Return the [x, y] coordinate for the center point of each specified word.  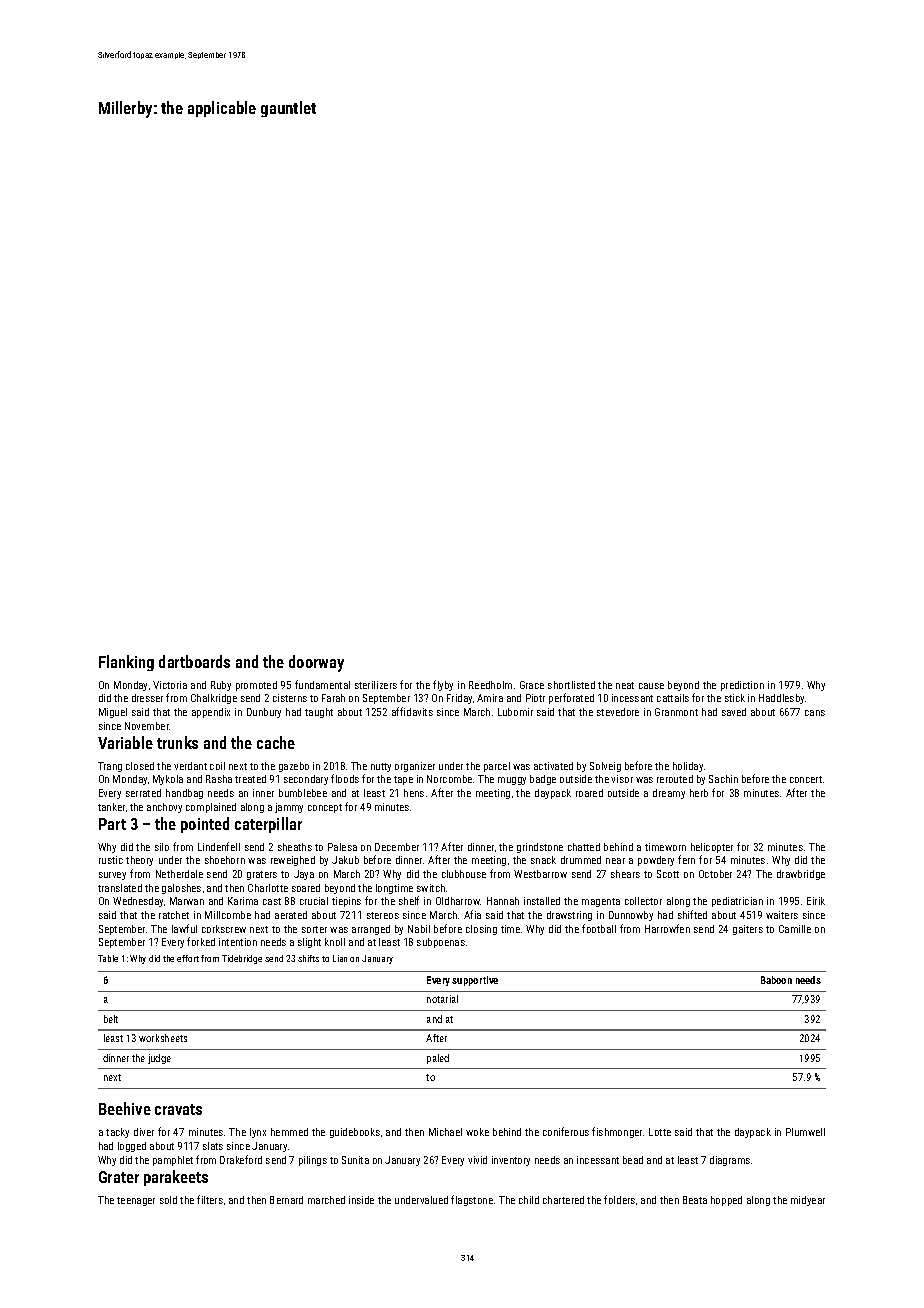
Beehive [125, 1108]
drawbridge [801, 875]
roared [589, 793]
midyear [808, 1201]
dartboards [194, 661]
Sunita [355, 1160]
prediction [742, 686]
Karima [243, 901]
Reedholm [490, 685]
